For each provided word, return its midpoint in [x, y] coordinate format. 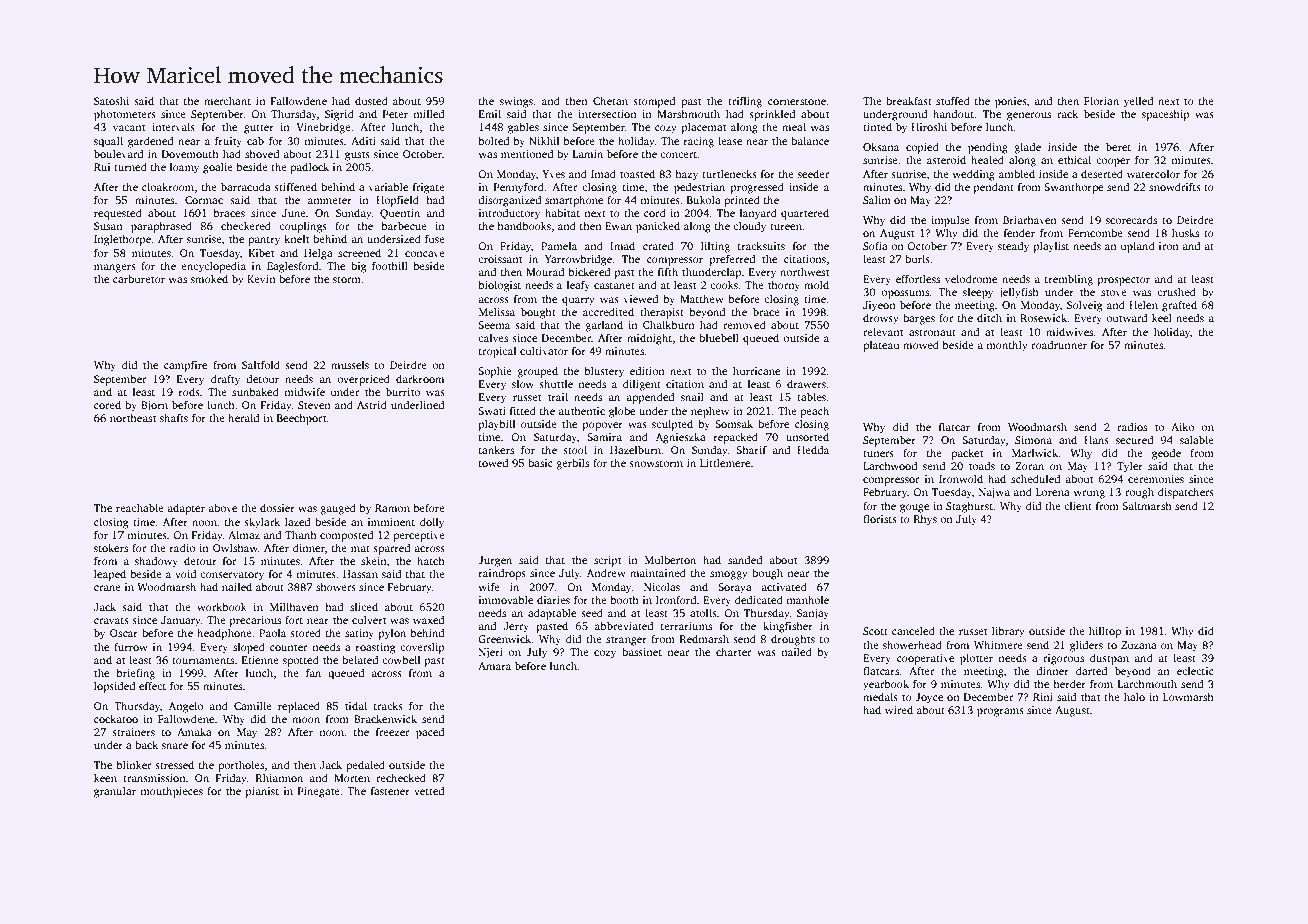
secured [1135, 440]
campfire [185, 366]
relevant [883, 331]
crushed [1176, 291]
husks [1185, 232]
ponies [1011, 102]
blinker [134, 764]
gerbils [572, 464]
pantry [264, 241]
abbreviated [624, 625]
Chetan [610, 100]
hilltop [1105, 632]
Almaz [244, 534]
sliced [364, 606]
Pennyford [519, 188]
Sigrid [339, 115]
